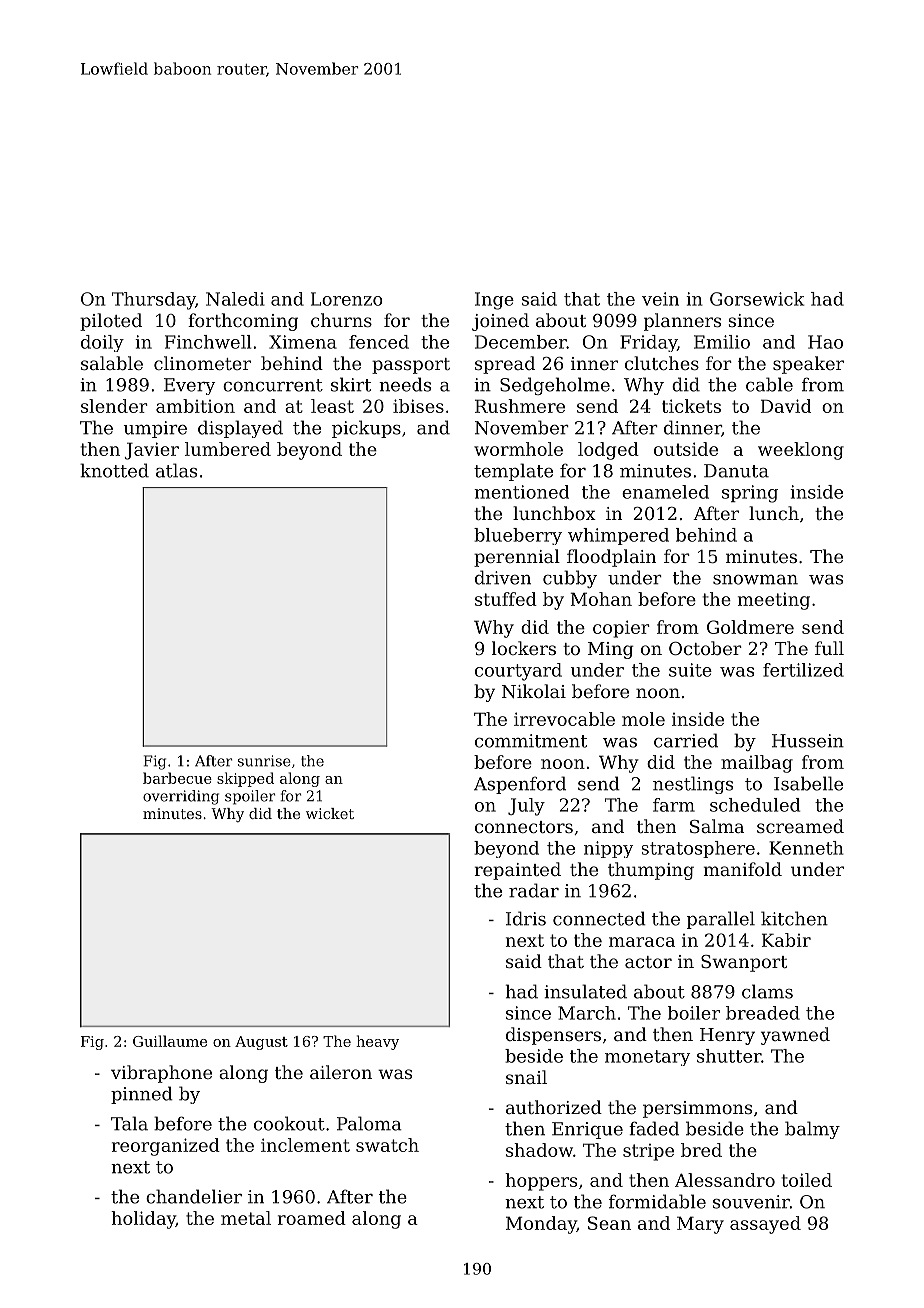 The image size is (924, 1308). What do you see at coordinates (170, 1041) in the image?
I see `Guillaume` at bounding box center [170, 1041].
